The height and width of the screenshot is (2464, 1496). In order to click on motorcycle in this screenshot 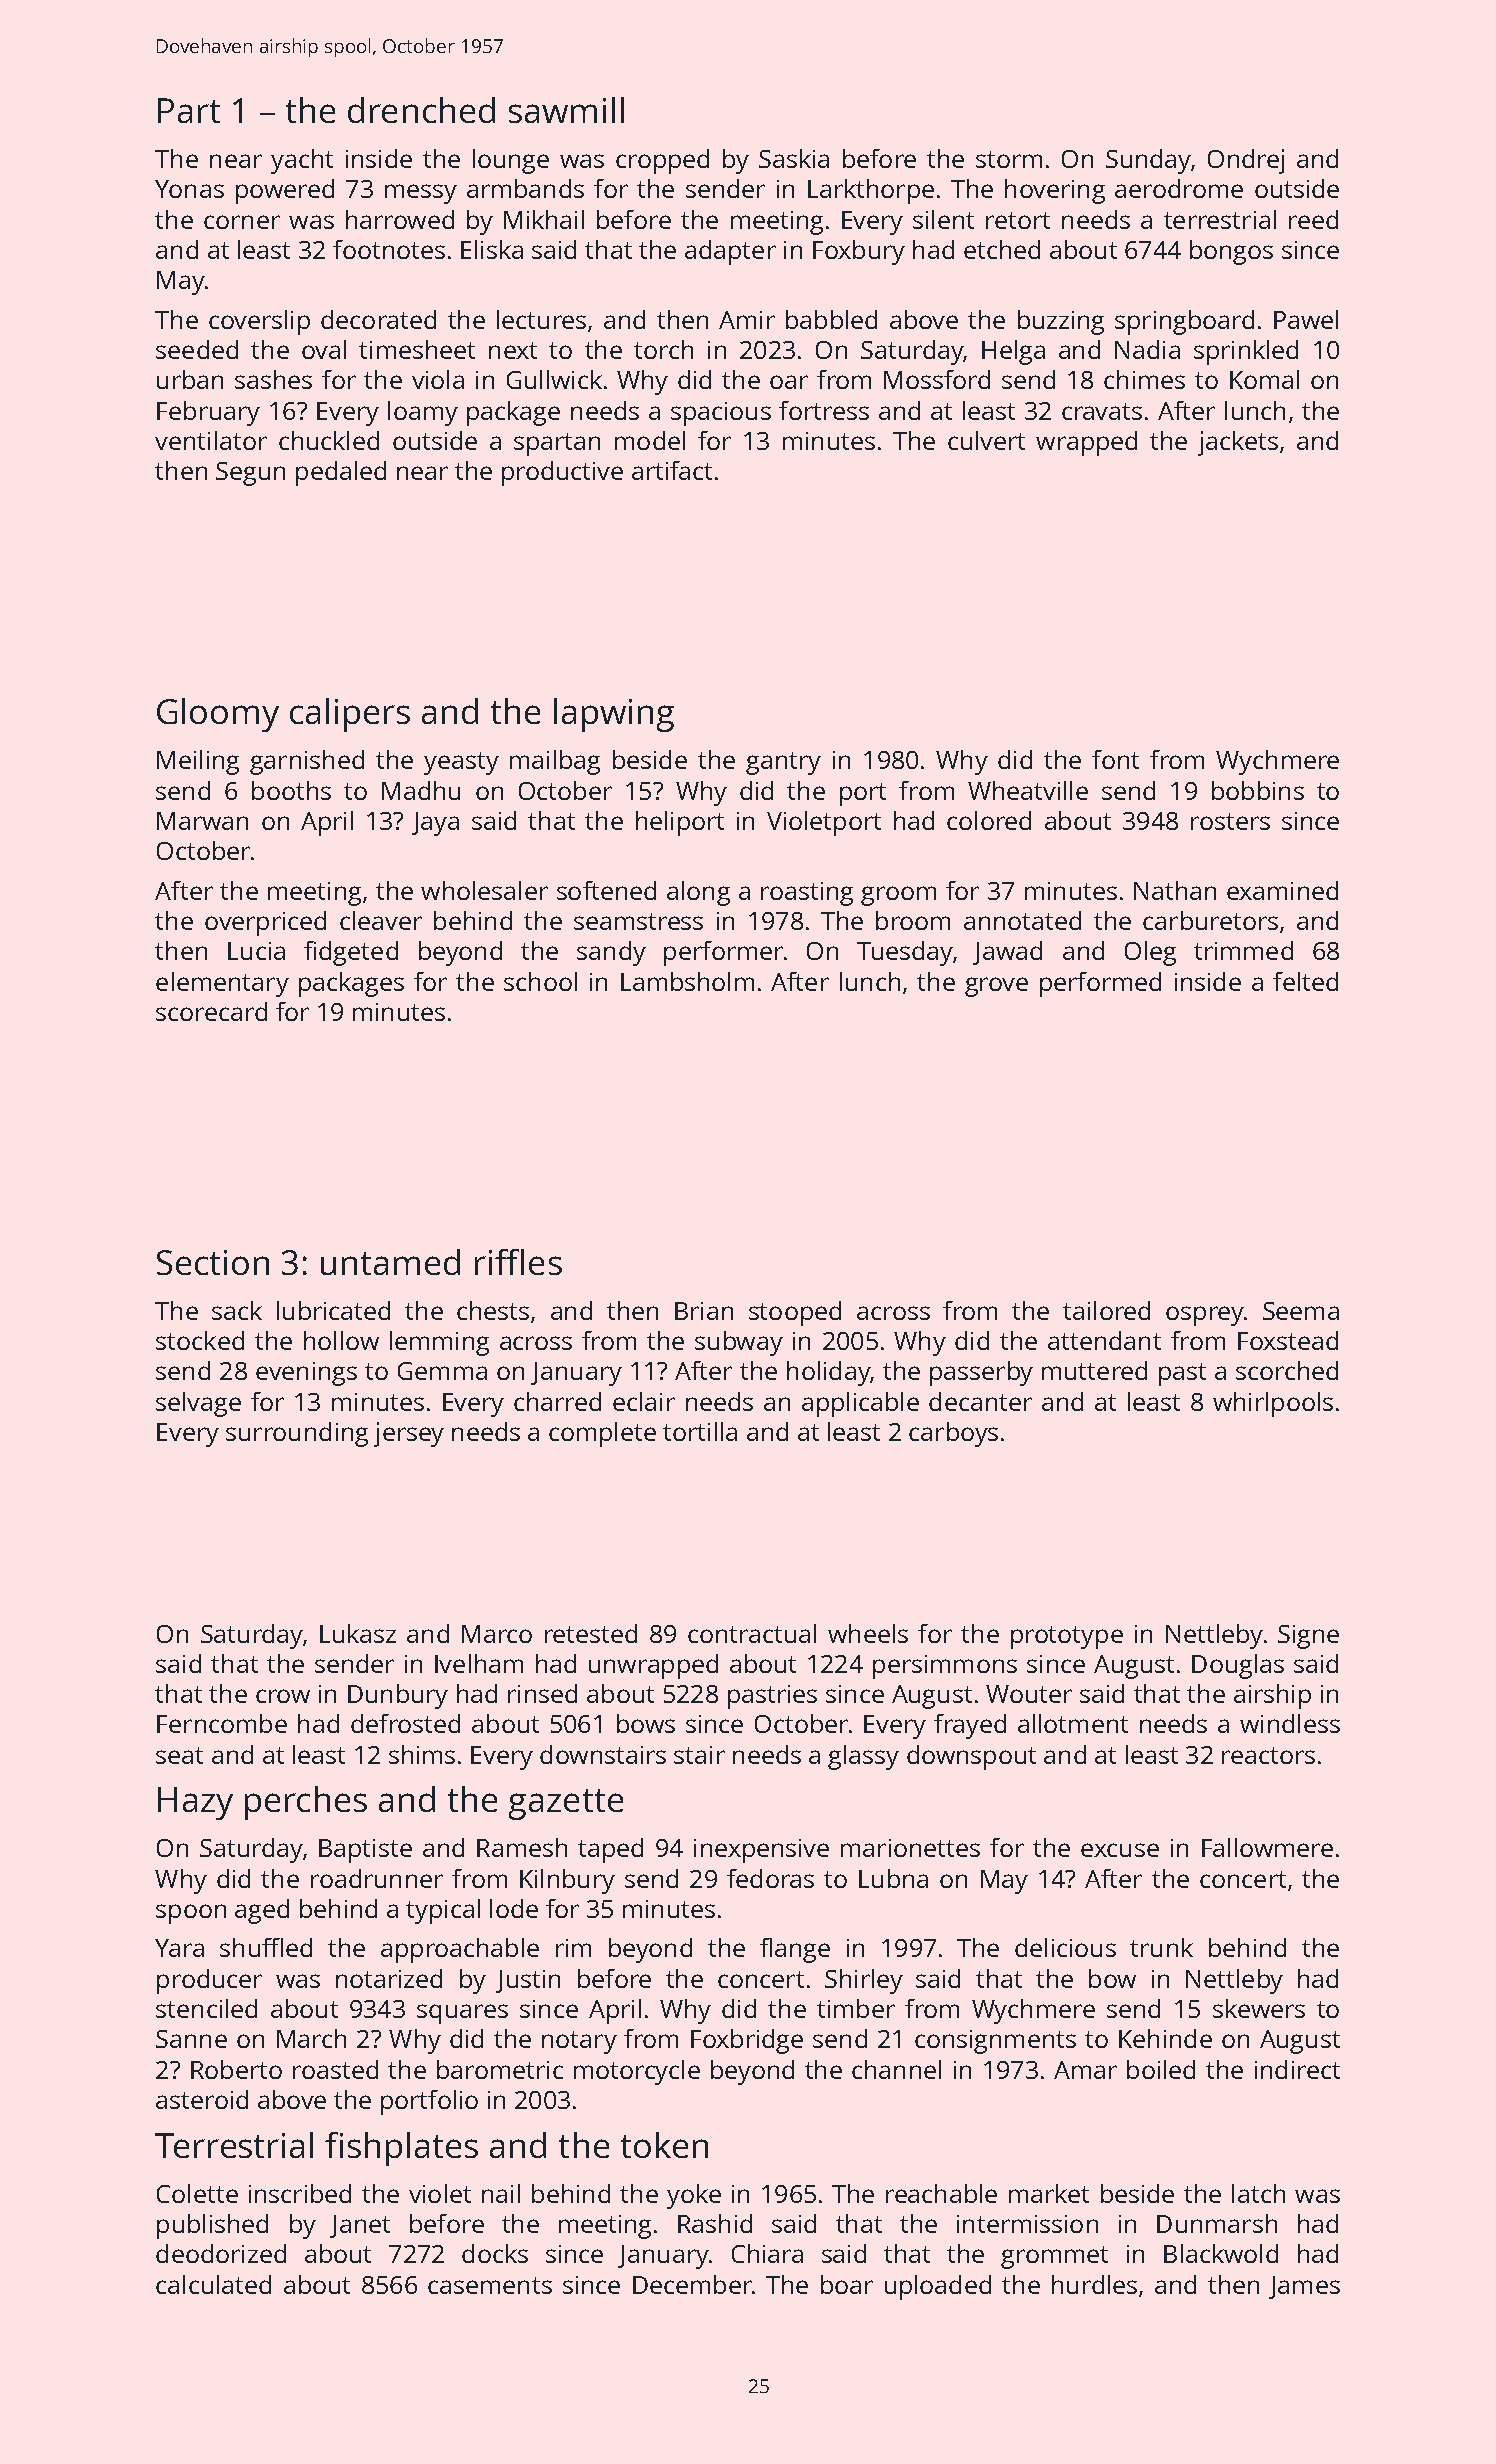, I will do `click(637, 2072)`.
